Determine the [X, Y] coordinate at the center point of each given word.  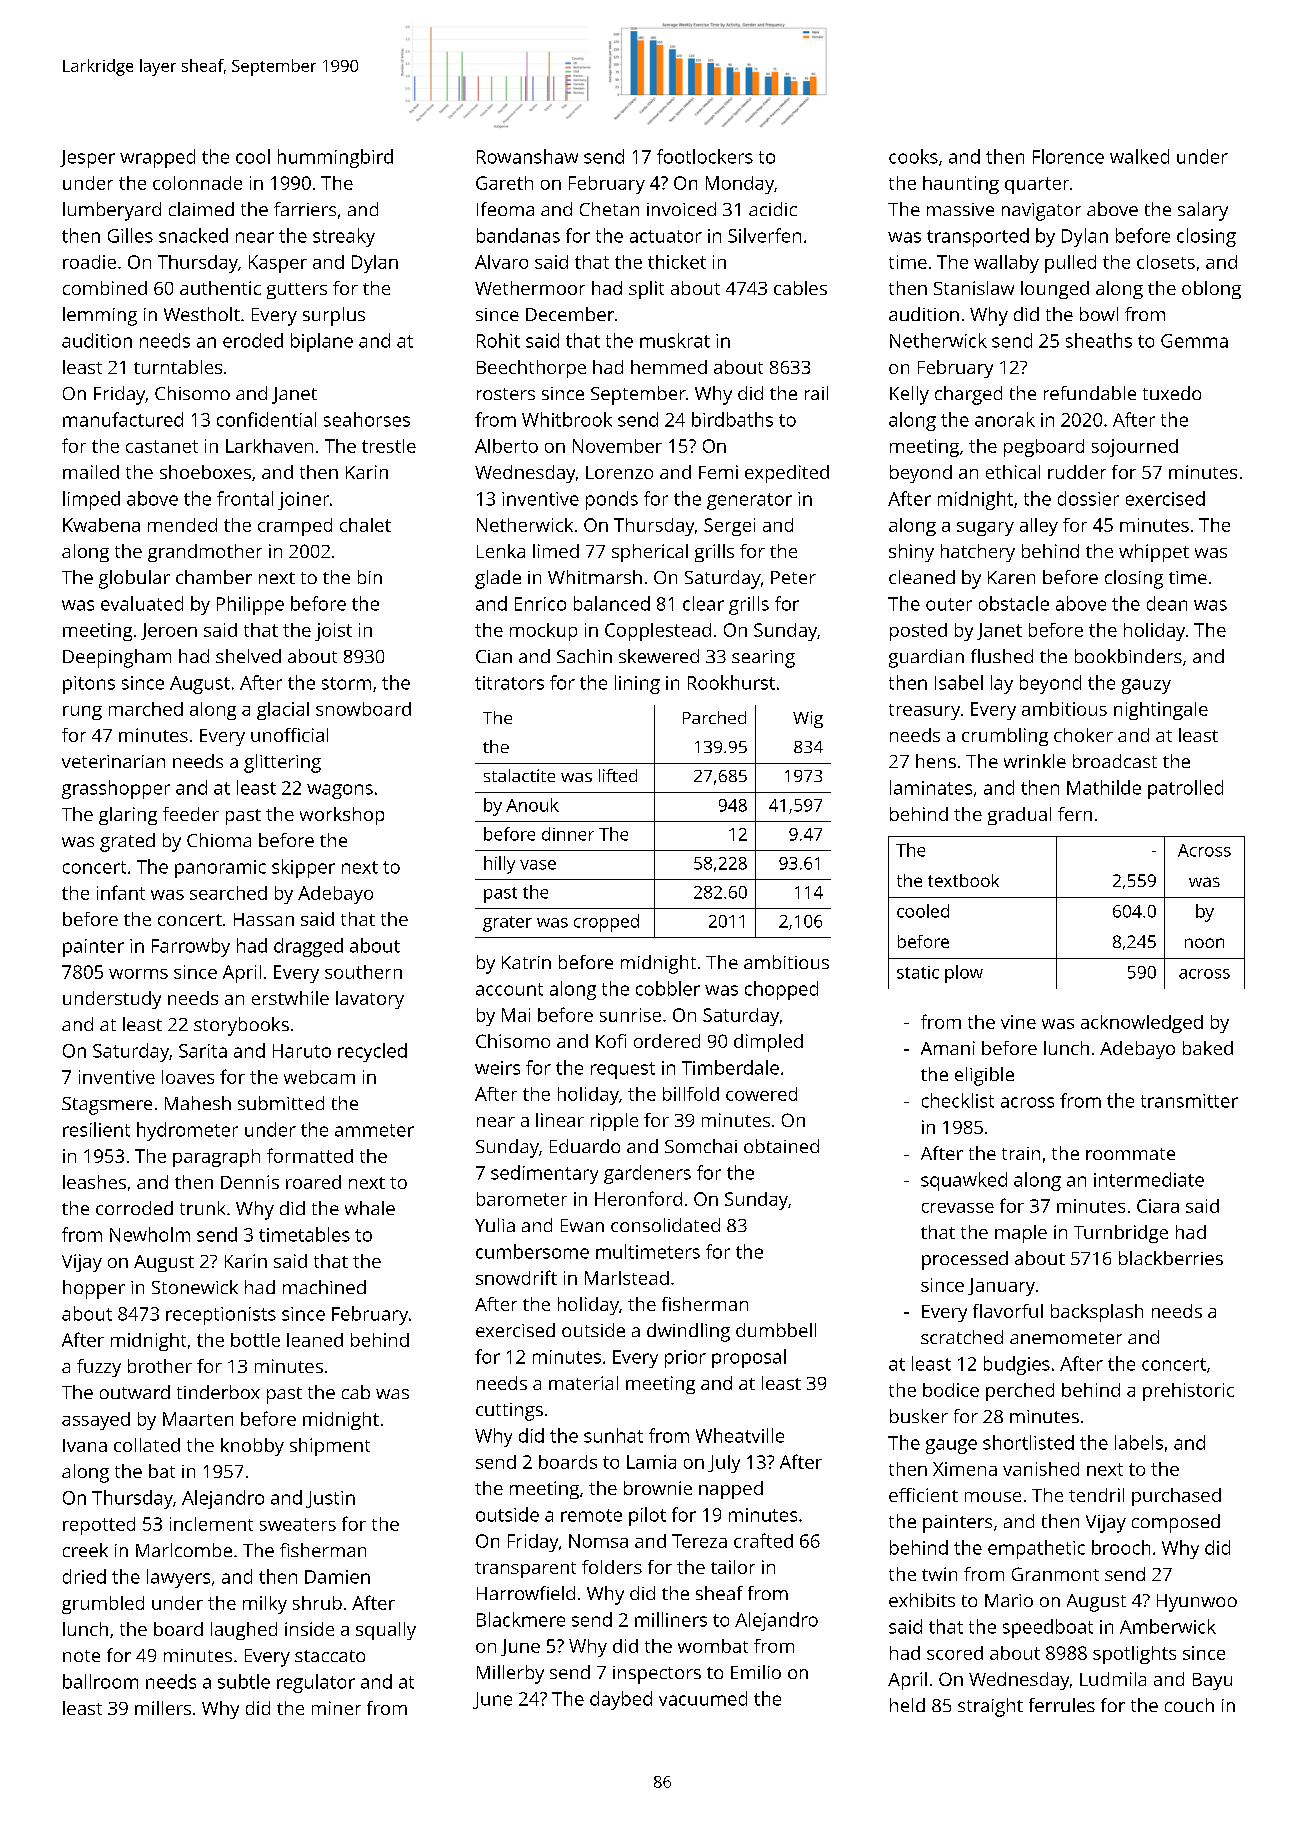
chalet [365, 525]
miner [336, 1708]
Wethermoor [530, 288]
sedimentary [544, 1174]
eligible [984, 1076]
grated [127, 842]
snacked [193, 235]
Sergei [729, 527]
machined [324, 1287]
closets [1166, 262]
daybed [621, 1700]
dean [1167, 603]
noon [1204, 943]
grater [507, 924]
